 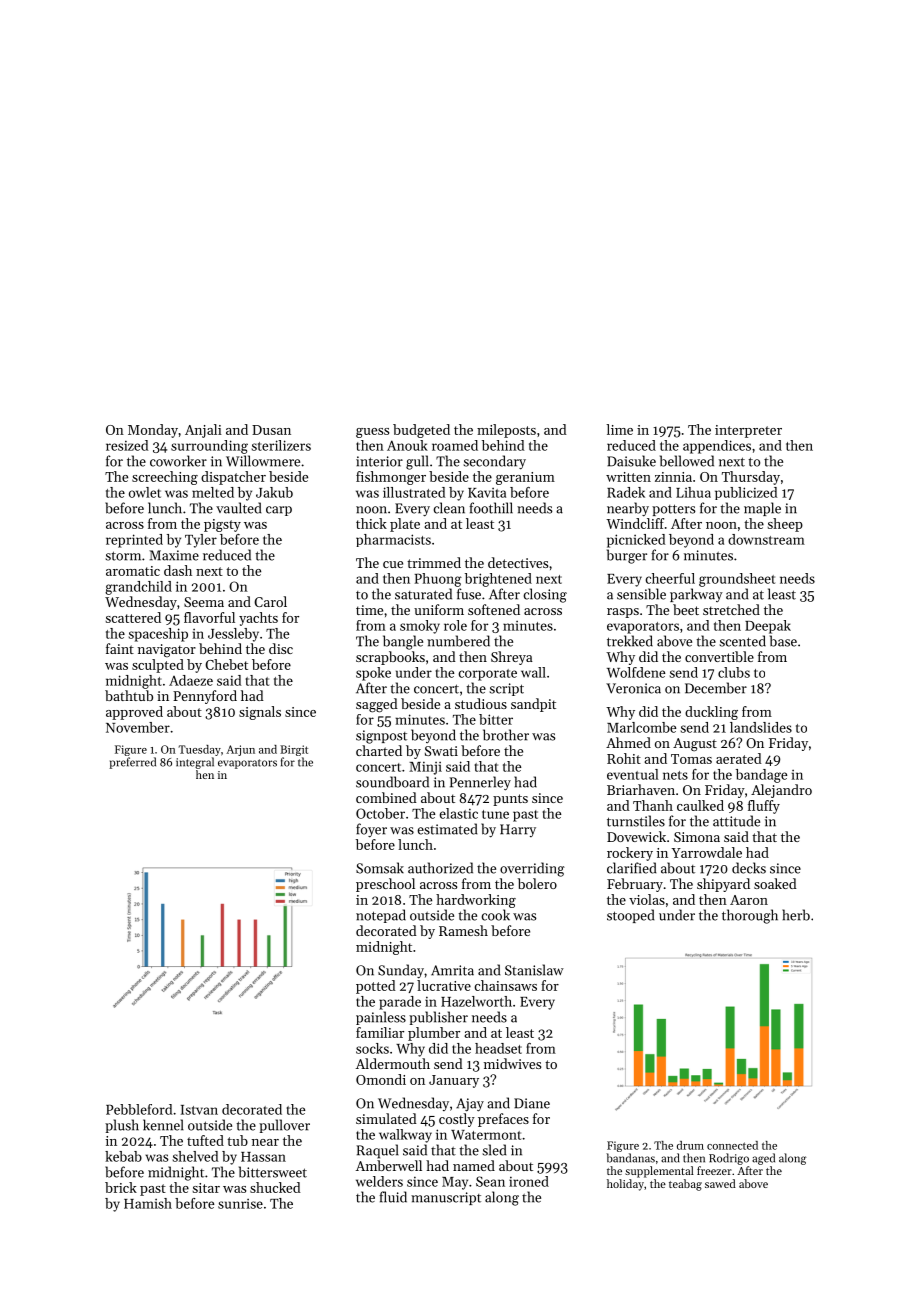 What do you see at coordinates (506, 431) in the document?
I see `mileposts` at bounding box center [506, 431].
